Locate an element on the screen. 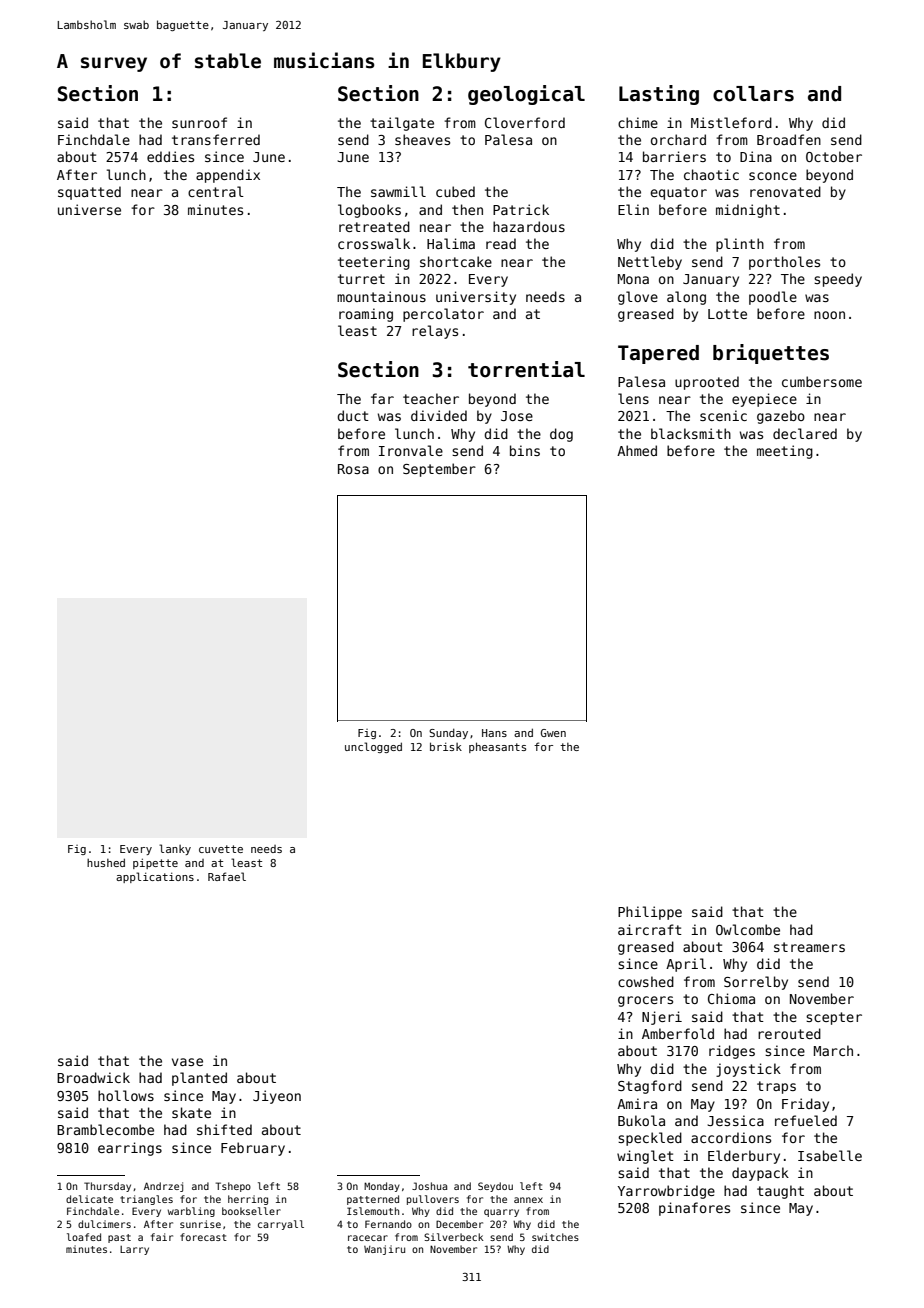 Image resolution: width=924 pixels, height=1308 pixels. hushed is located at coordinates (106, 862).
